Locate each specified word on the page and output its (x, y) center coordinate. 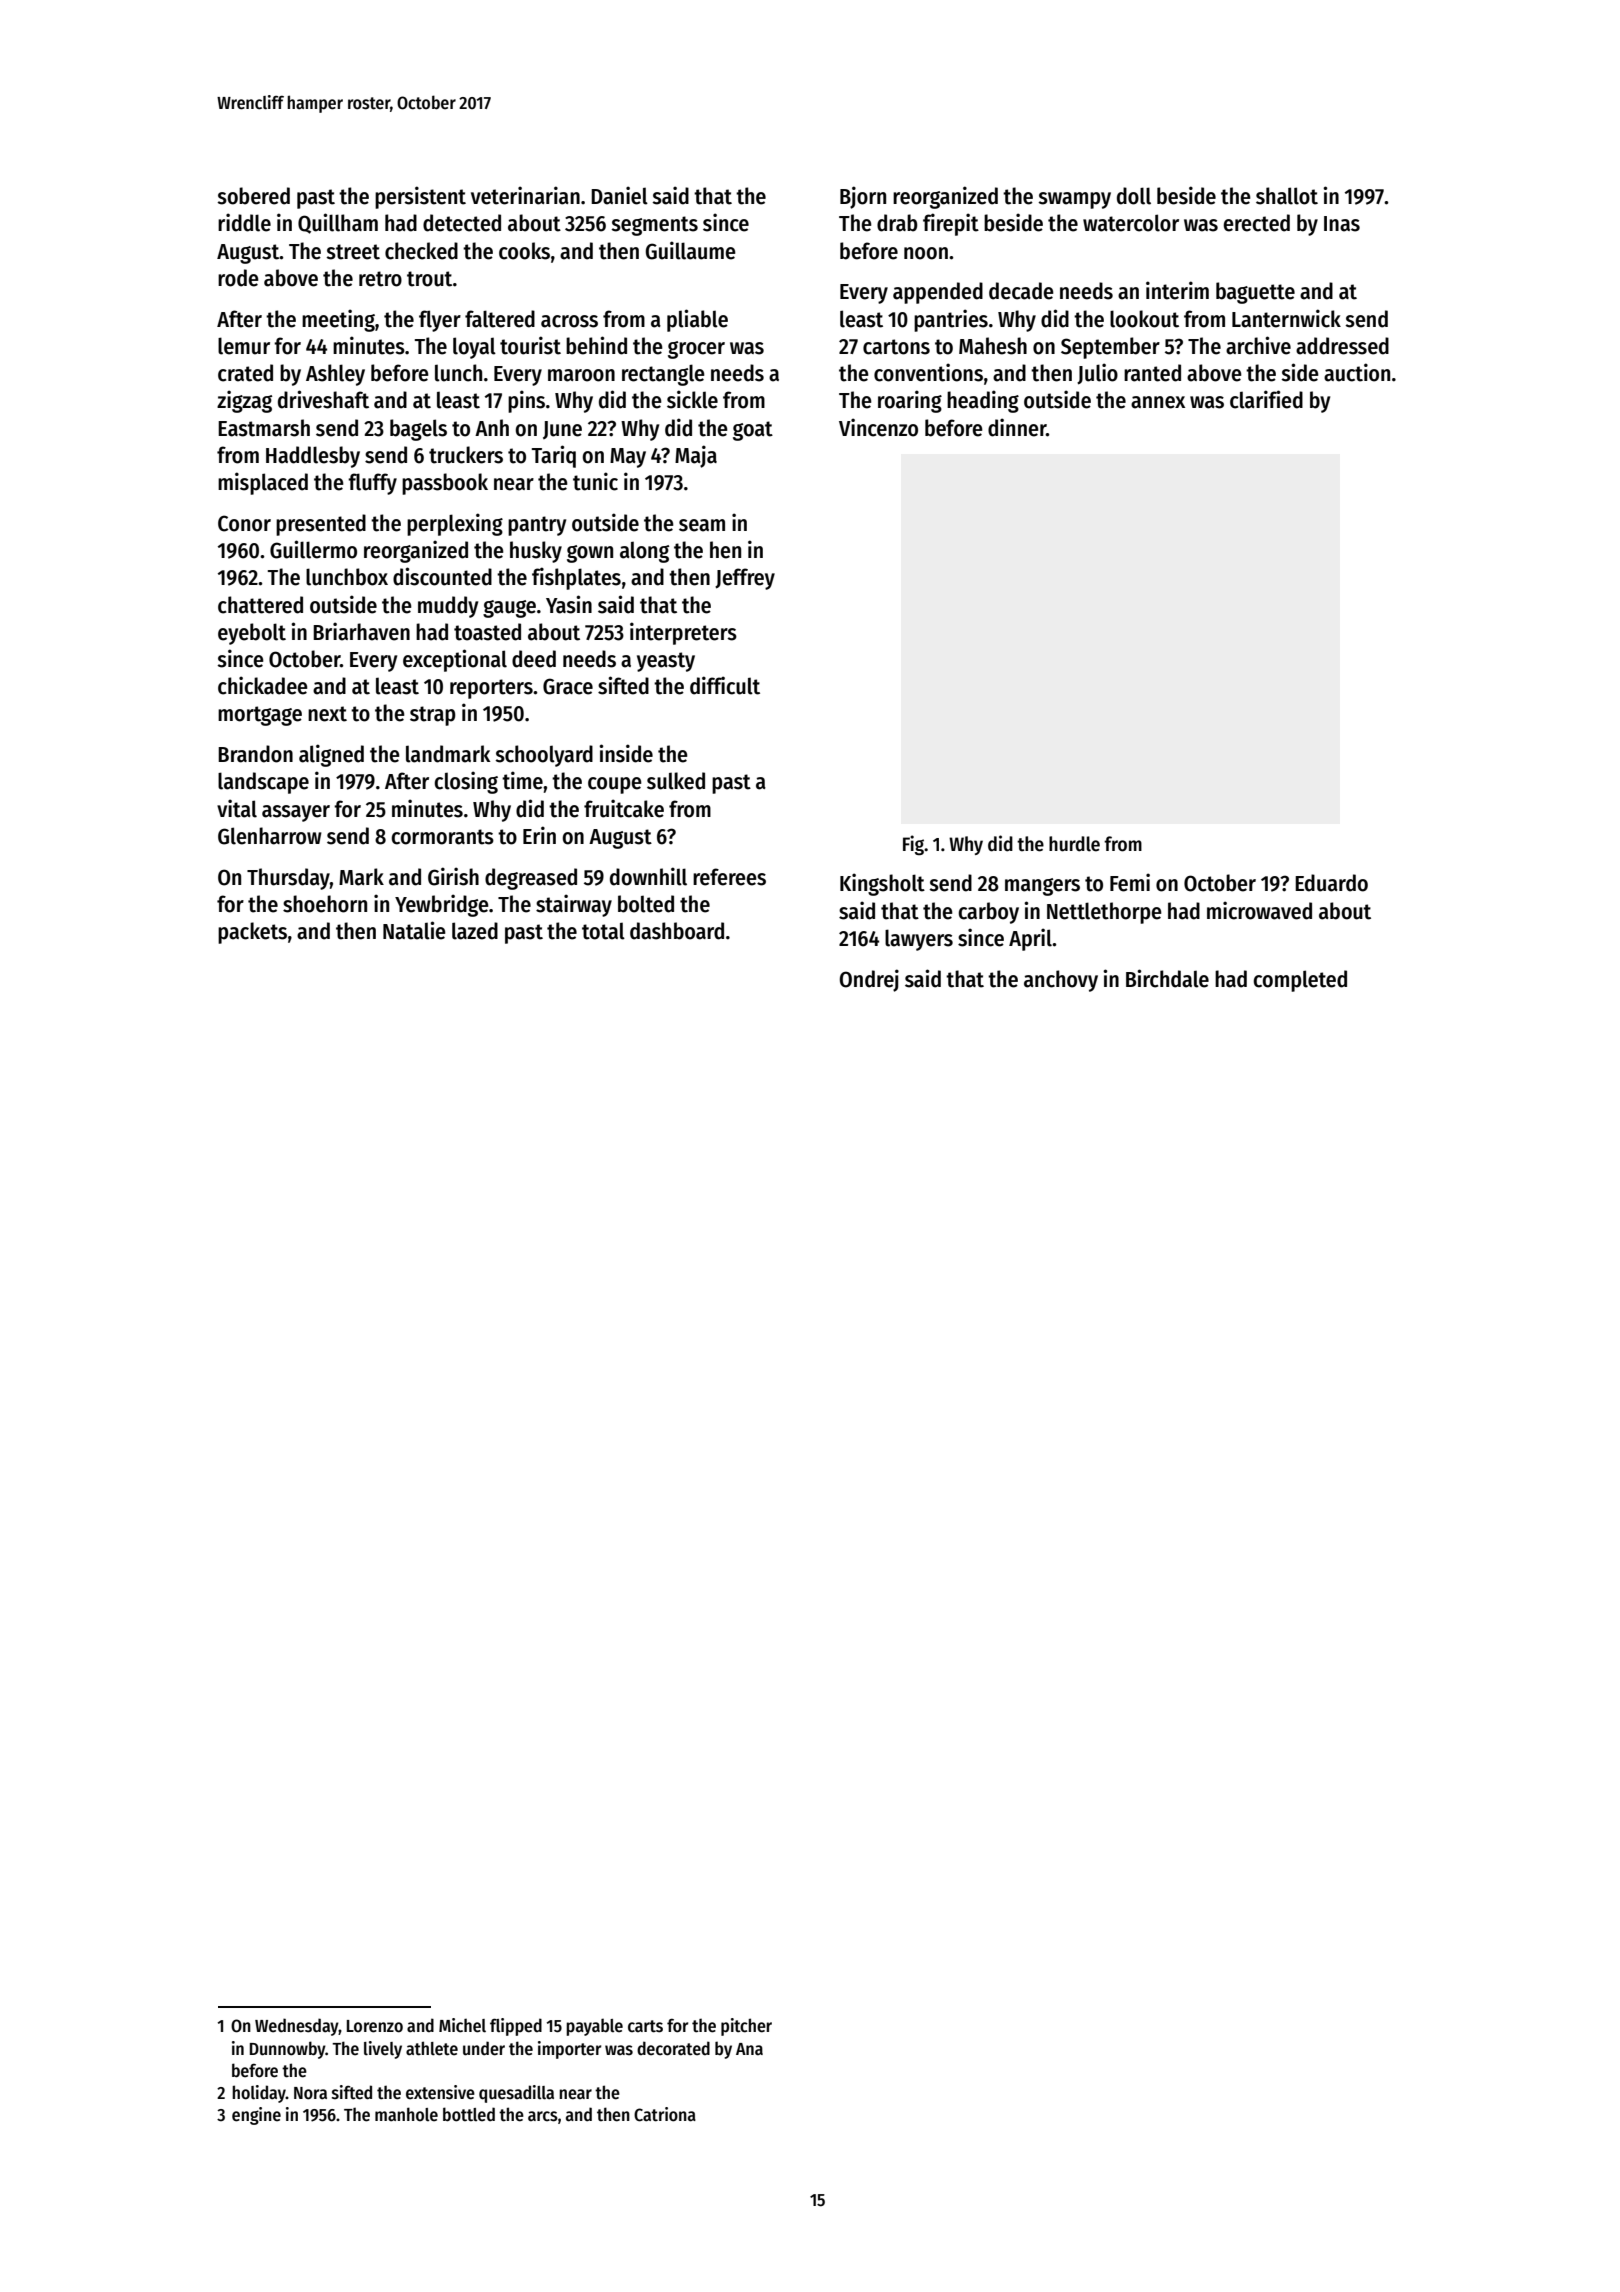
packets (252, 933)
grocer (696, 350)
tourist (530, 345)
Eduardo (1331, 883)
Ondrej (869, 980)
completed (1300, 981)
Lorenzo (375, 2026)
